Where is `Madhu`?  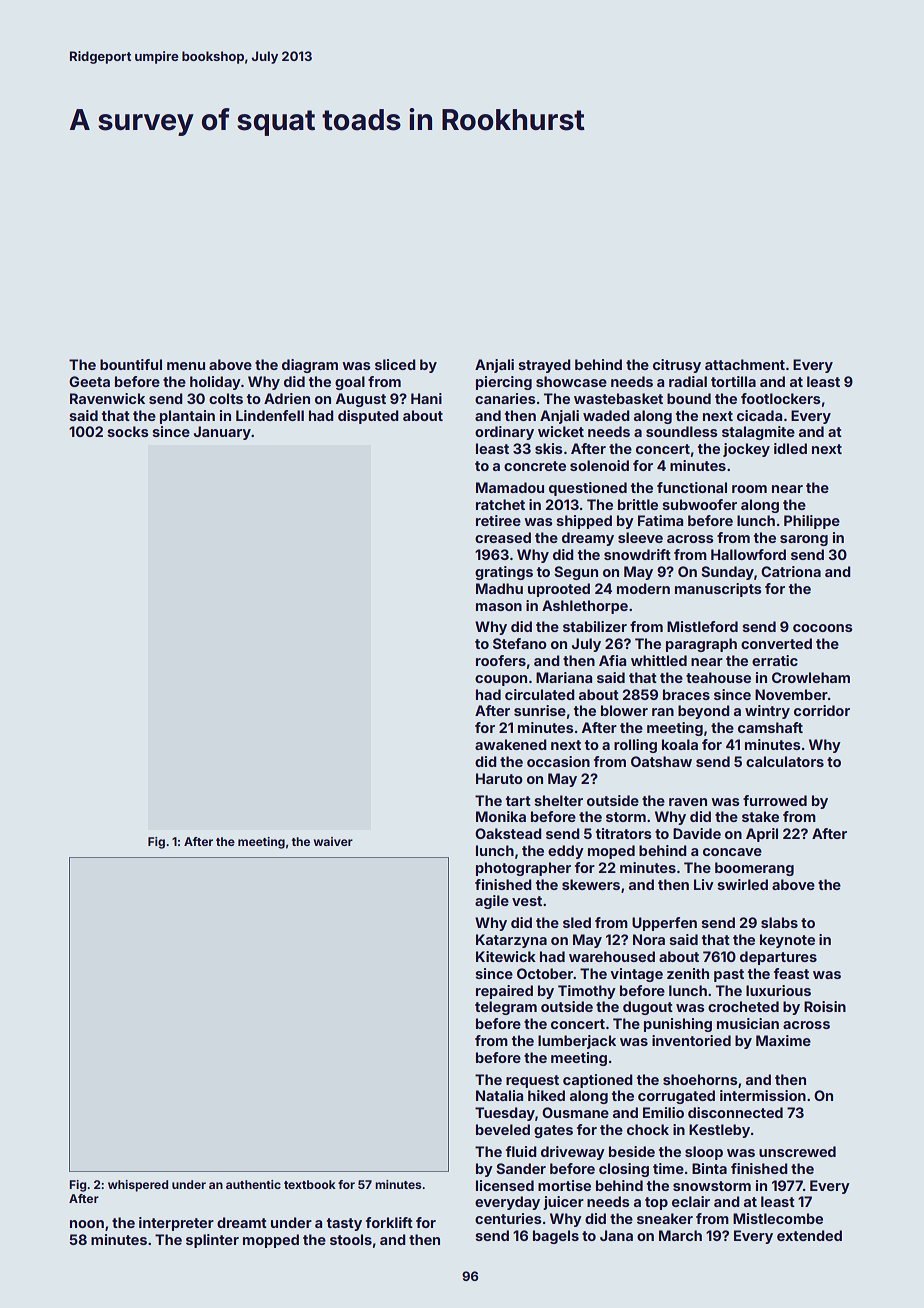 Madhu is located at coordinates (499, 588).
